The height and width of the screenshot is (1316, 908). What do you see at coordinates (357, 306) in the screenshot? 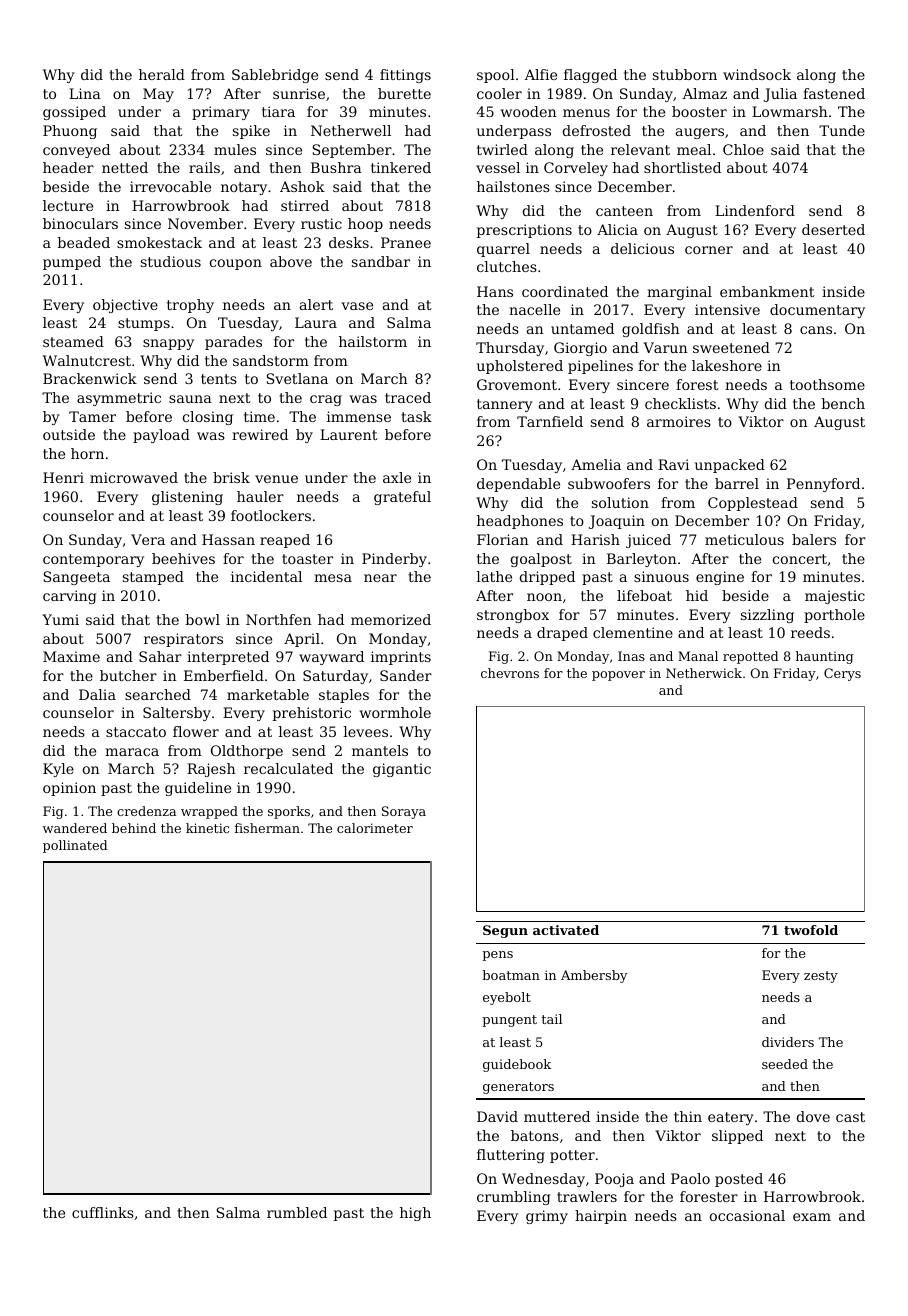
I see `vase` at bounding box center [357, 306].
